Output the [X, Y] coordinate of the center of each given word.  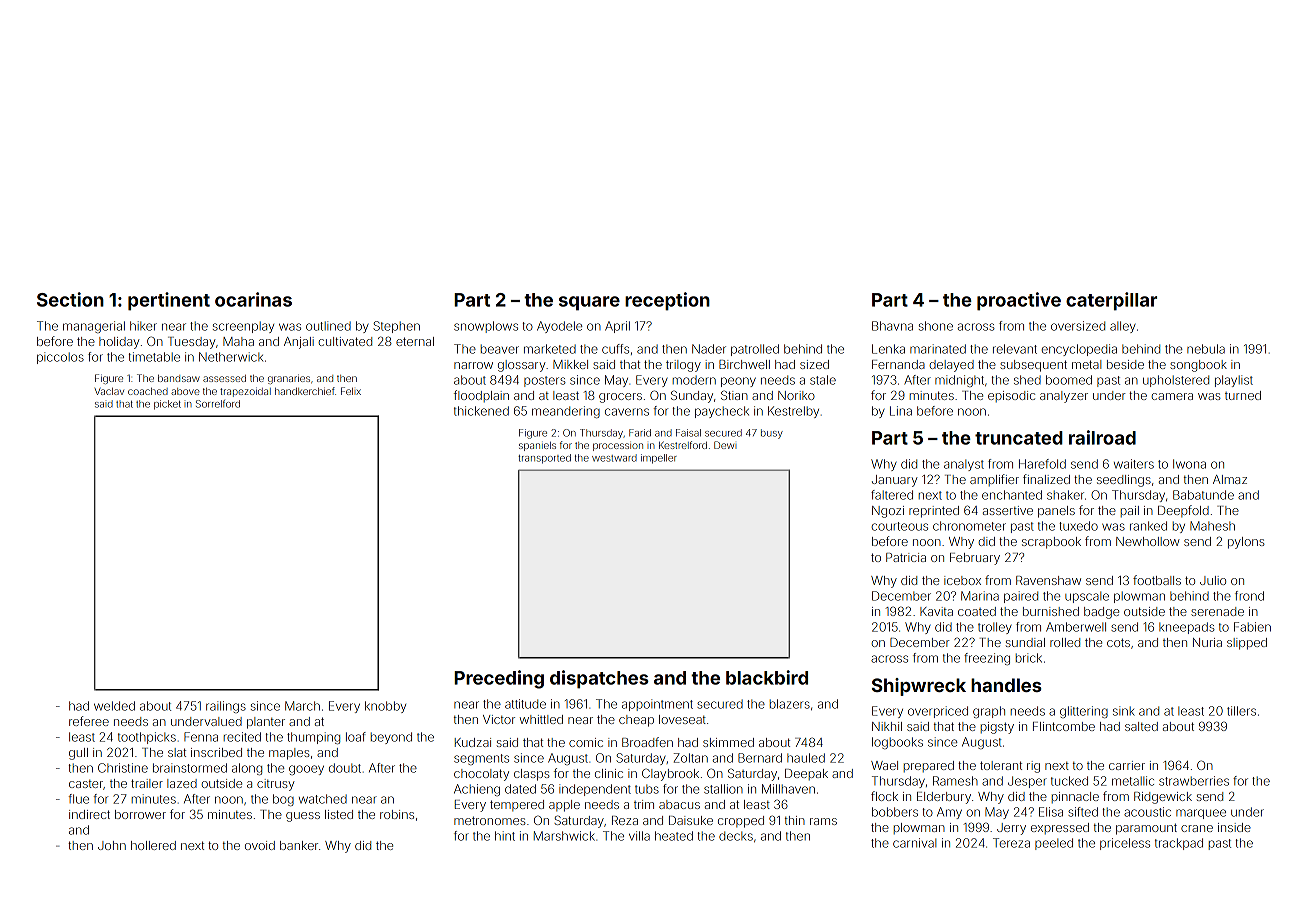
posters [545, 381]
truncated [1019, 438]
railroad [1102, 437]
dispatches [599, 679]
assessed [224, 378]
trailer [147, 783]
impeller [659, 459]
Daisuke [691, 820]
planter [266, 723]
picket [167, 405]
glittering [1084, 712]
